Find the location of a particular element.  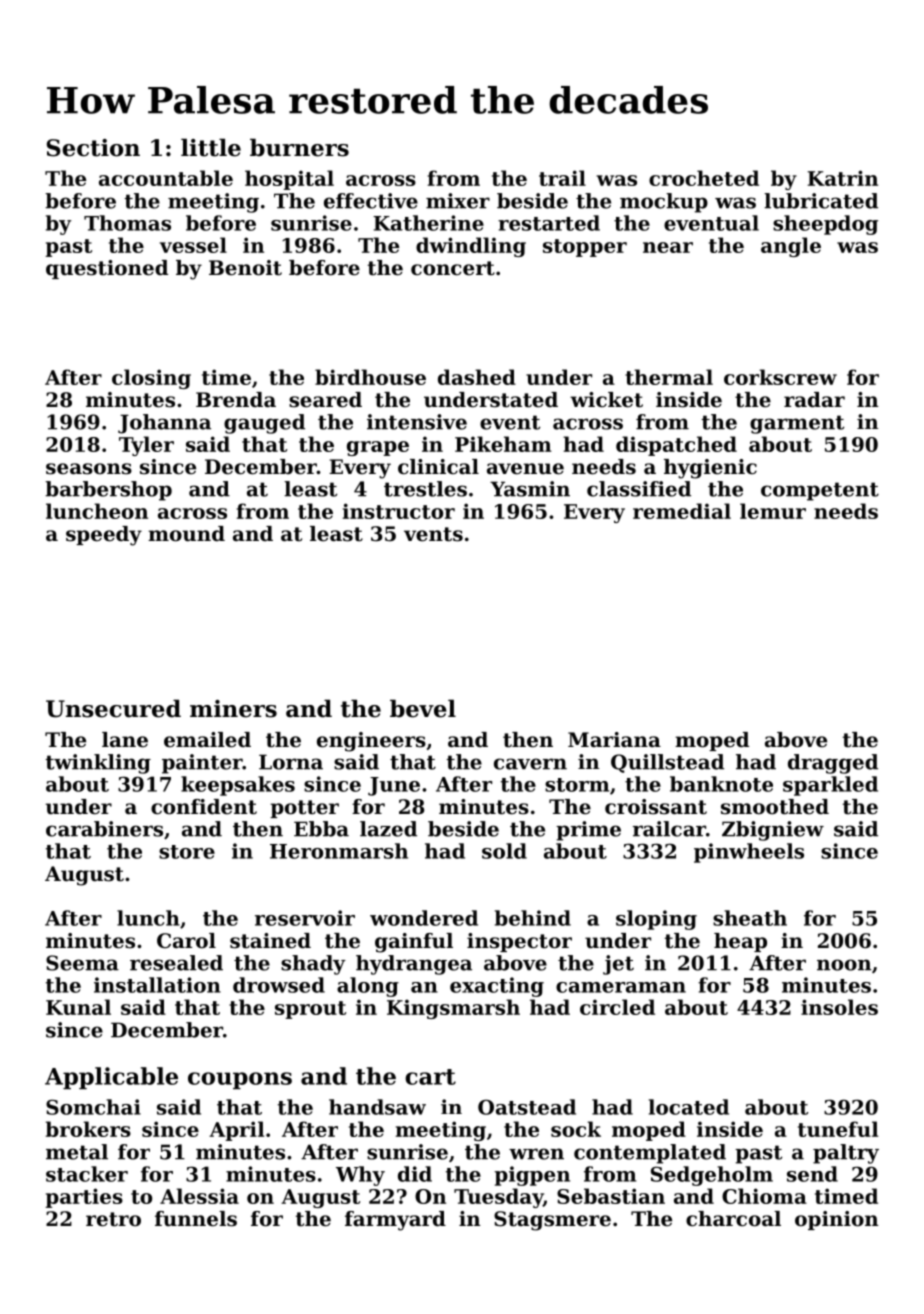

remedial is located at coordinates (682, 511).
